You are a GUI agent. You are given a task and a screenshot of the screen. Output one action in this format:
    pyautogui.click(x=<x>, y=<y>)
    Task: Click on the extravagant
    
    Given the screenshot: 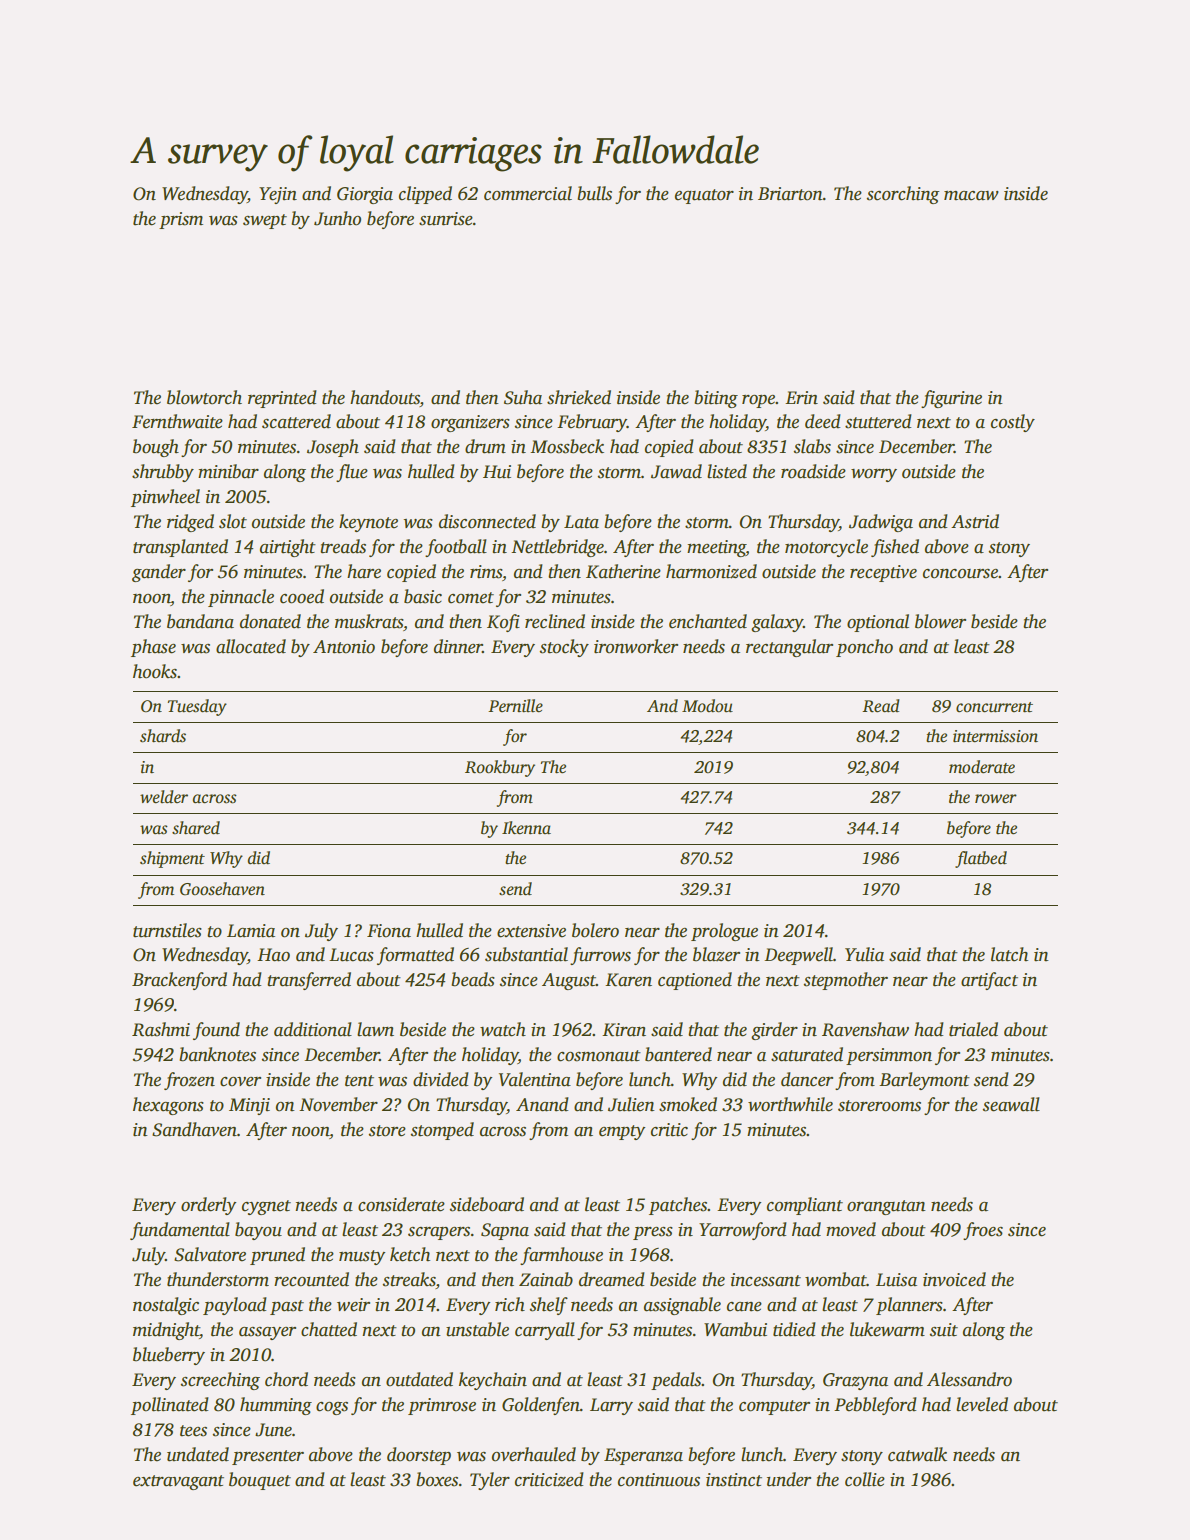 What is the action you would take?
    pyautogui.click(x=178, y=1482)
